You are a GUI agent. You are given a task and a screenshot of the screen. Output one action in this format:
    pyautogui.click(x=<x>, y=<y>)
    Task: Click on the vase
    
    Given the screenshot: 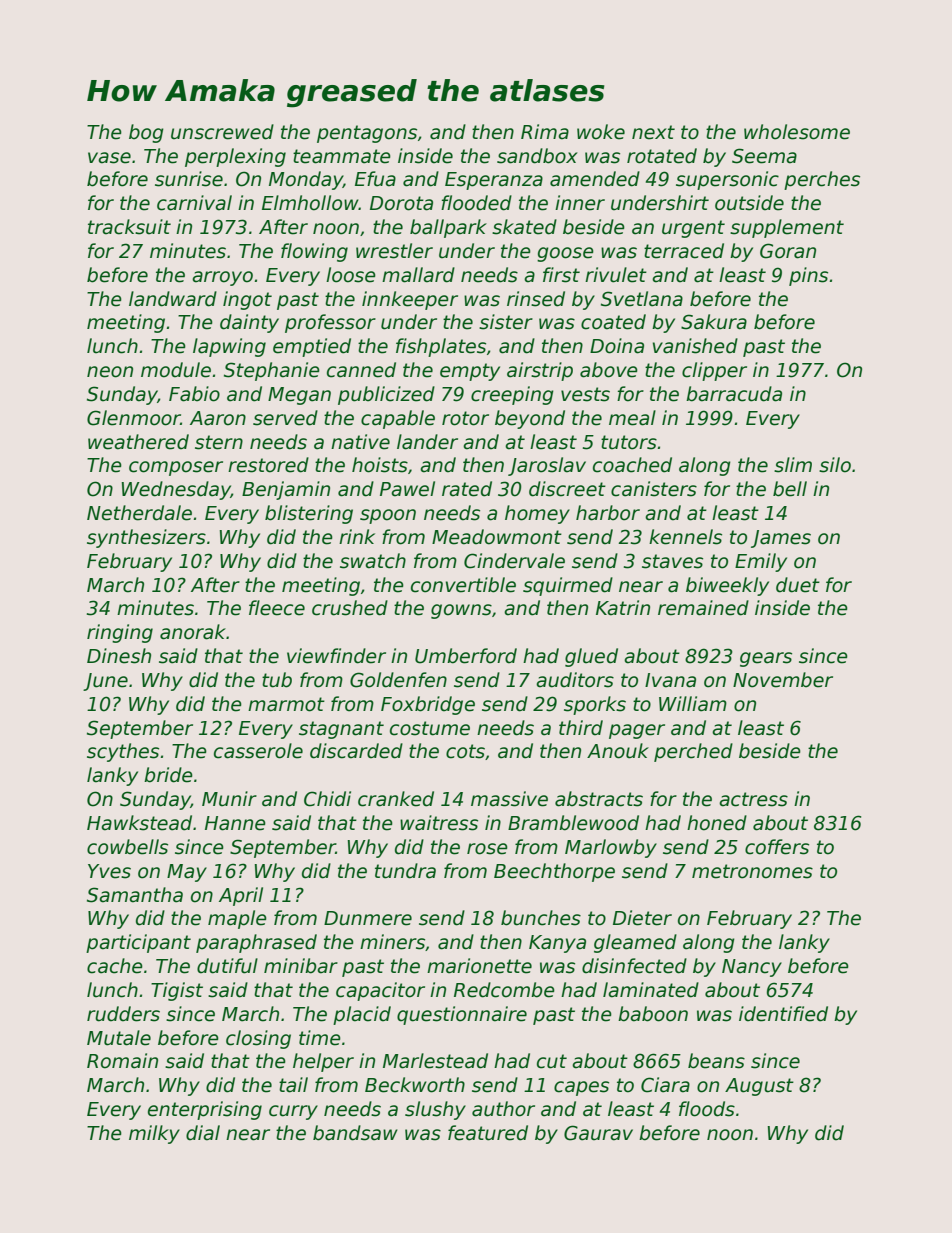 What is the action you would take?
    pyautogui.click(x=109, y=158)
